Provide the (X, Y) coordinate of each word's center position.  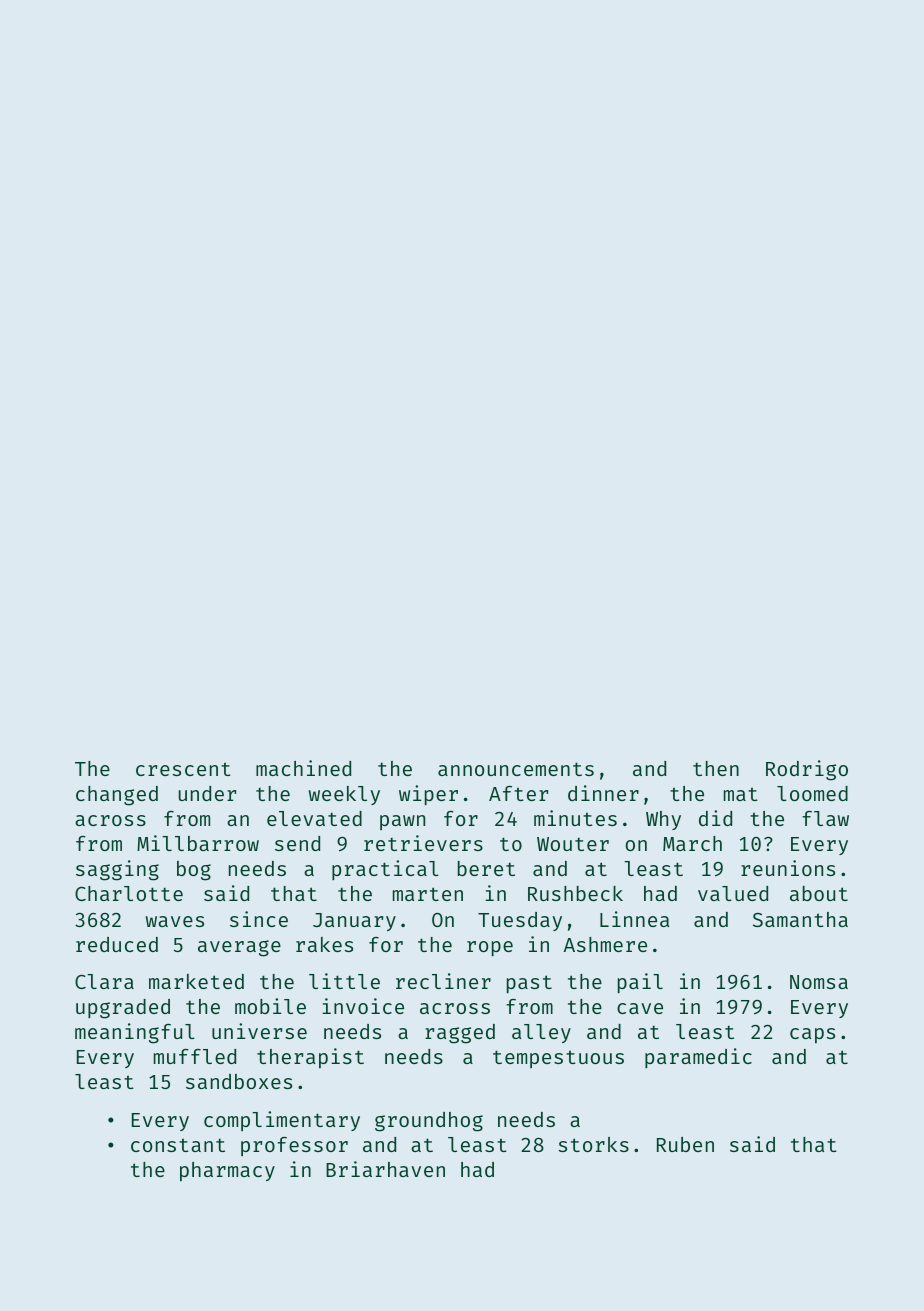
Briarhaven (385, 1169)
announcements (516, 769)
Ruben (685, 1144)
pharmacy (227, 1172)
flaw (825, 818)
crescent (183, 769)
